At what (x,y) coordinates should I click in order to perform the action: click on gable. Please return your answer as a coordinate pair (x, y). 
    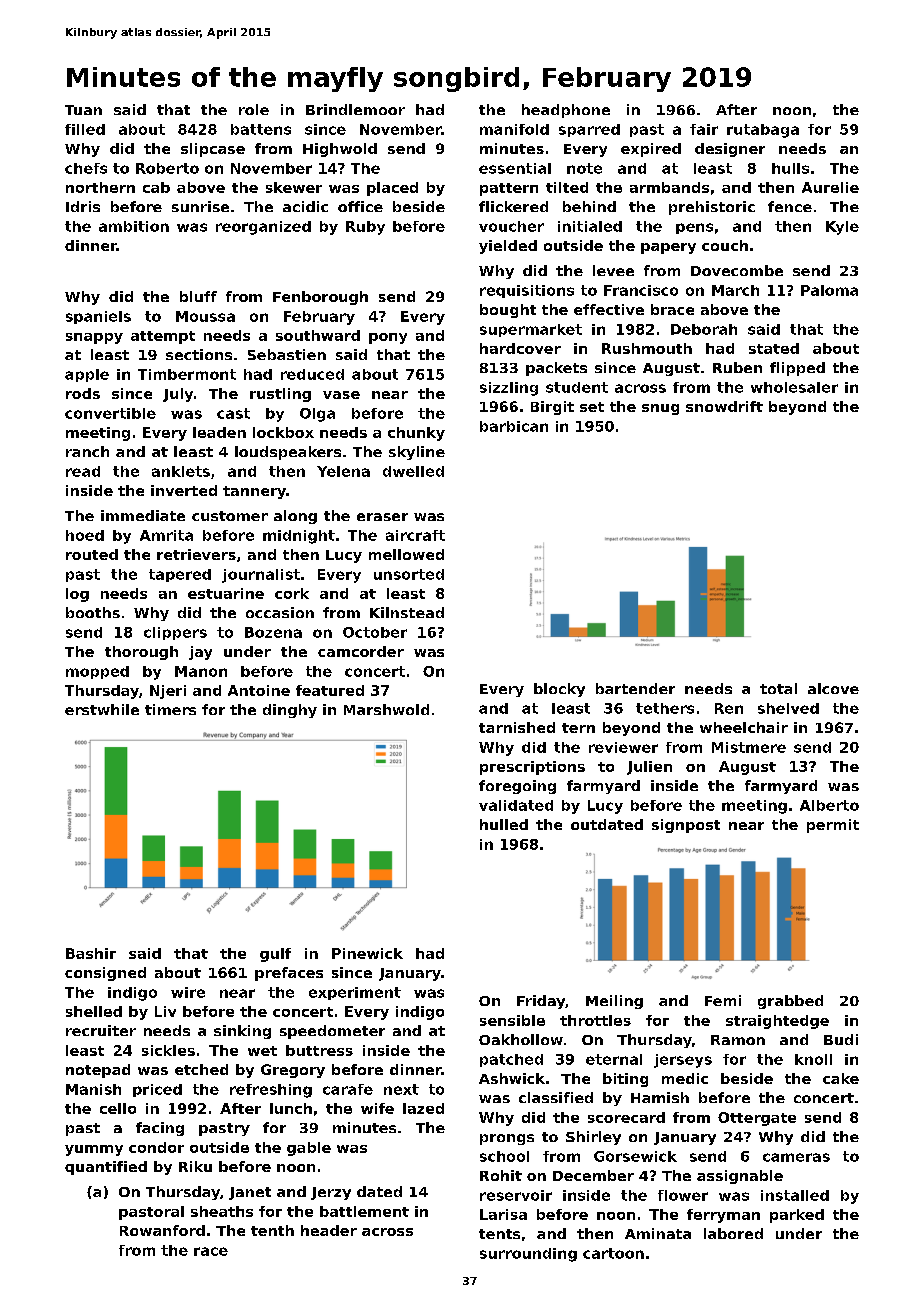
    Looking at the image, I should click on (309, 1149).
